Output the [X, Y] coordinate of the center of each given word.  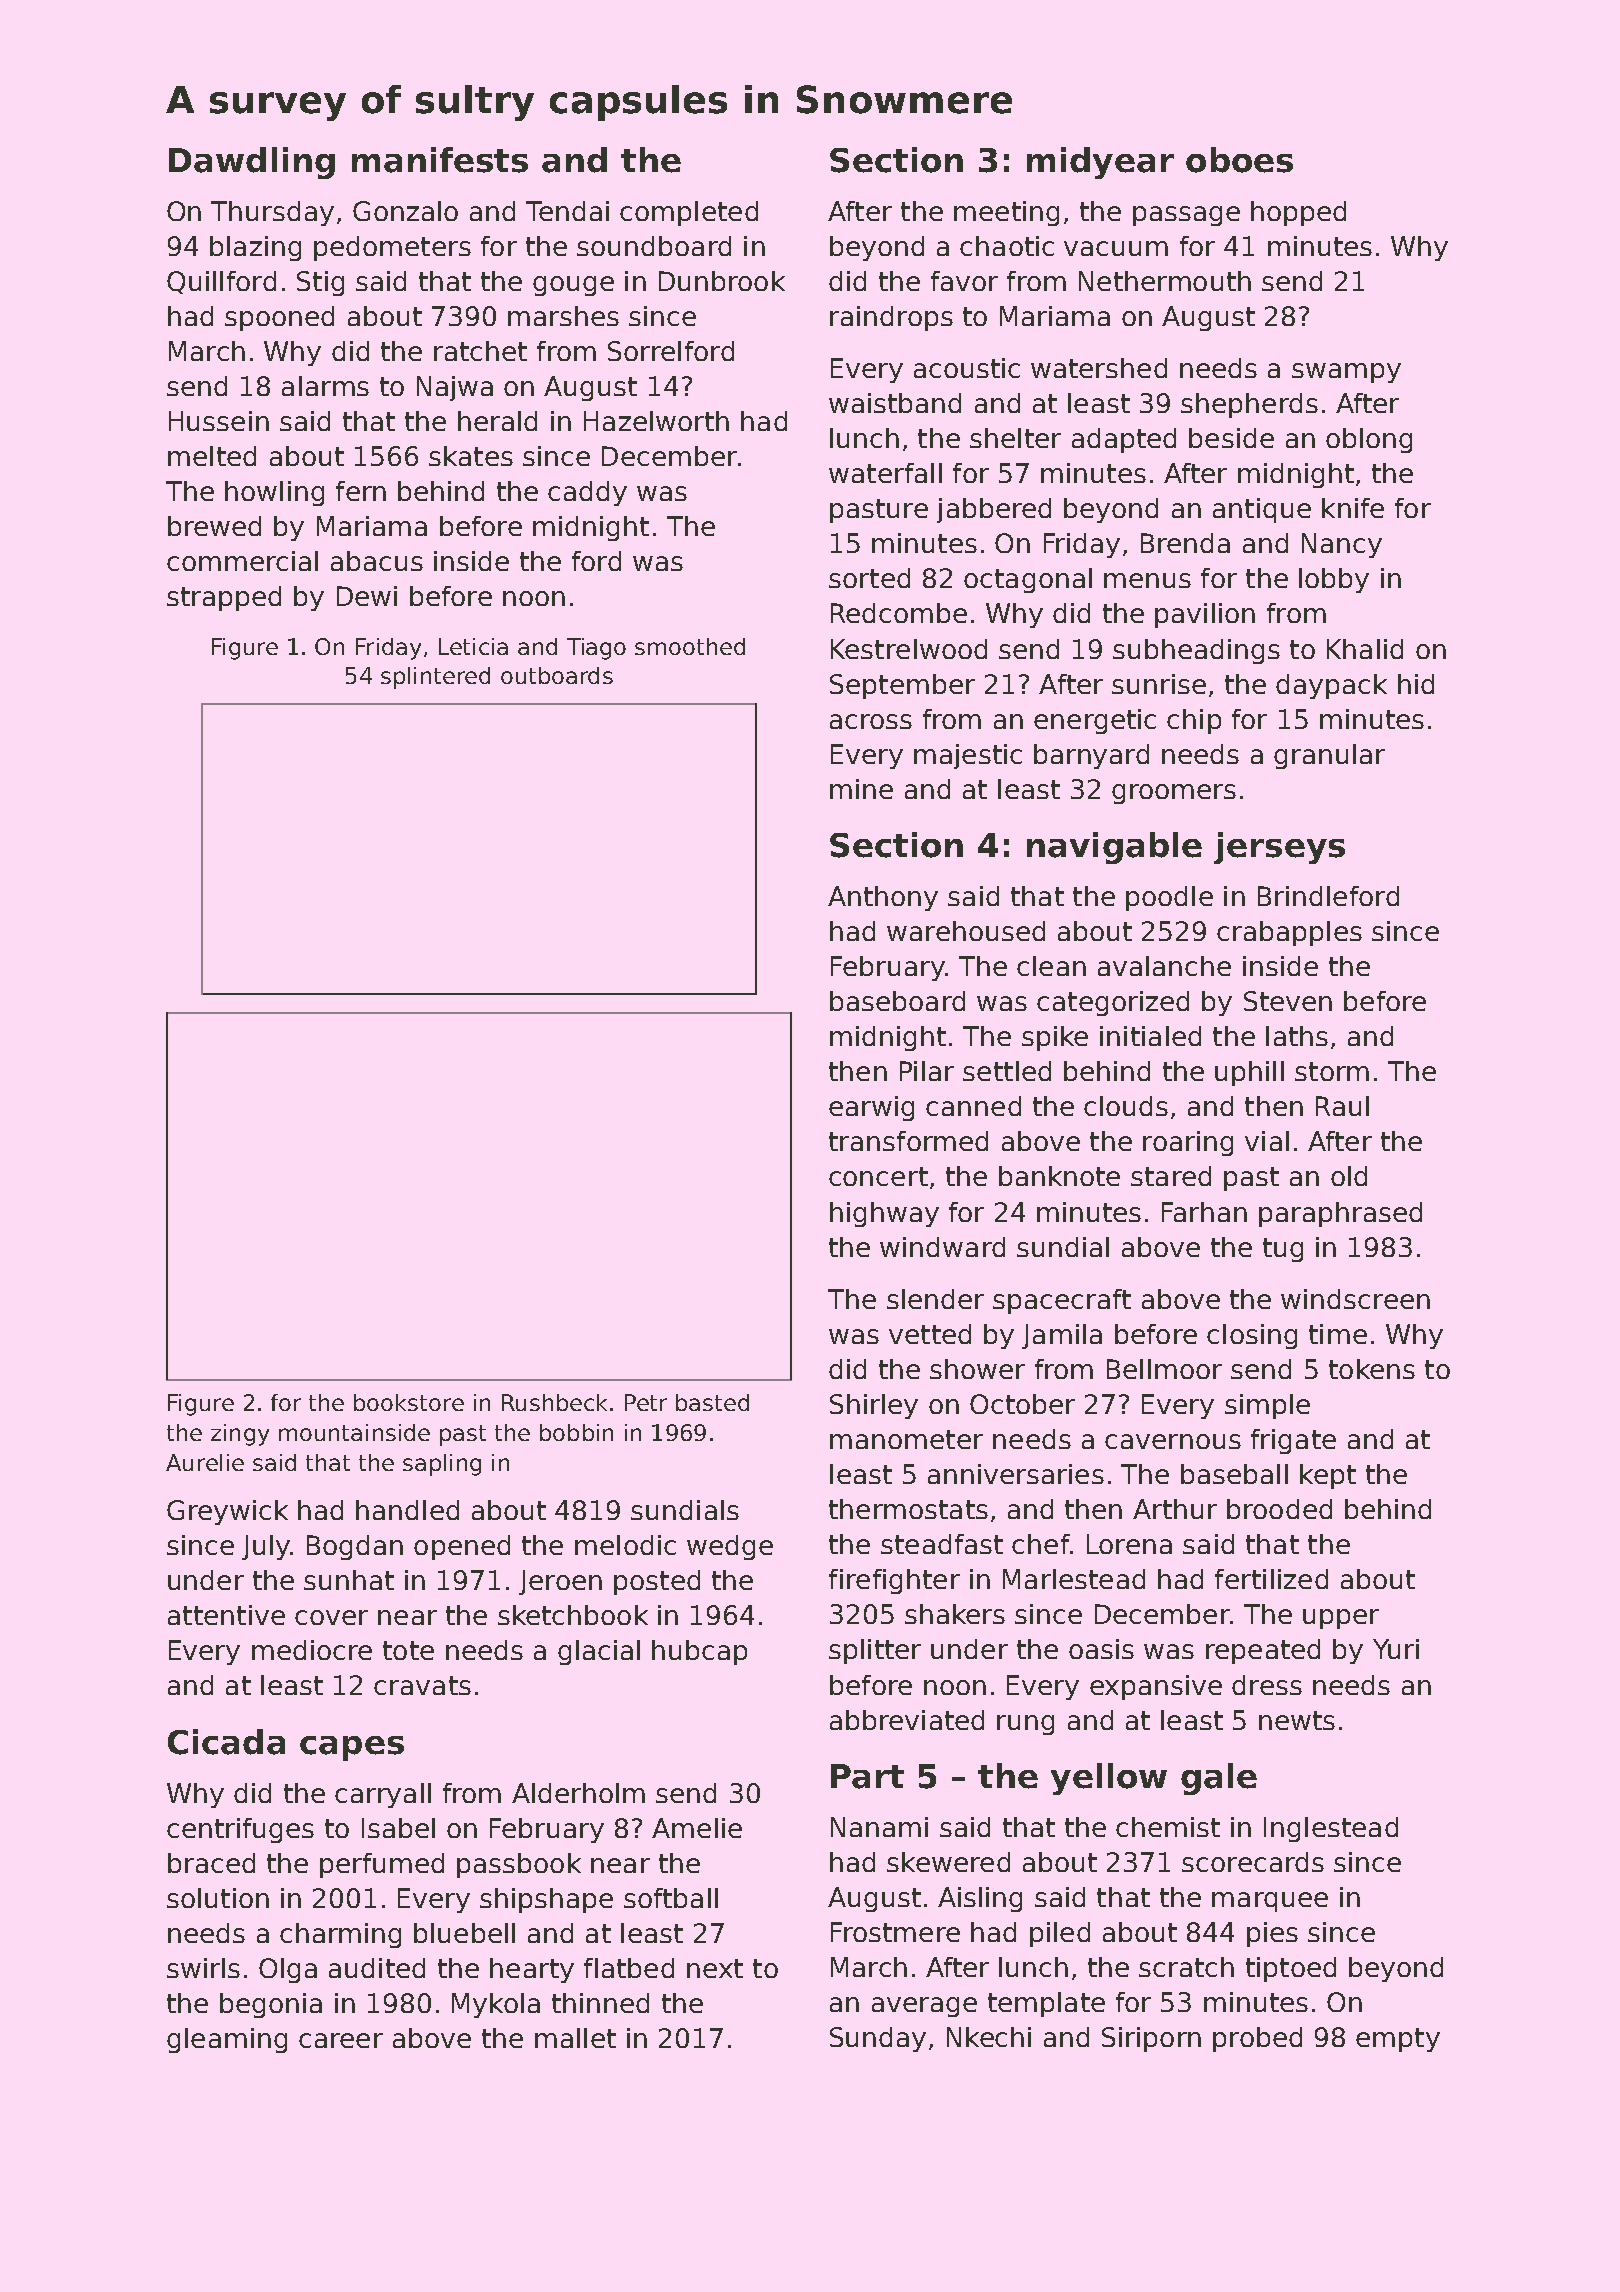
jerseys [1279, 848]
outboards [557, 675]
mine [861, 789]
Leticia [473, 646]
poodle [1169, 898]
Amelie [697, 1828]
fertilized [1271, 1579]
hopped [1298, 213]
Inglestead [1331, 1829]
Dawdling [252, 163]
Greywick [227, 1512]
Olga [288, 1970]
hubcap [699, 1652]
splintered [435, 678]
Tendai [567, 211]
